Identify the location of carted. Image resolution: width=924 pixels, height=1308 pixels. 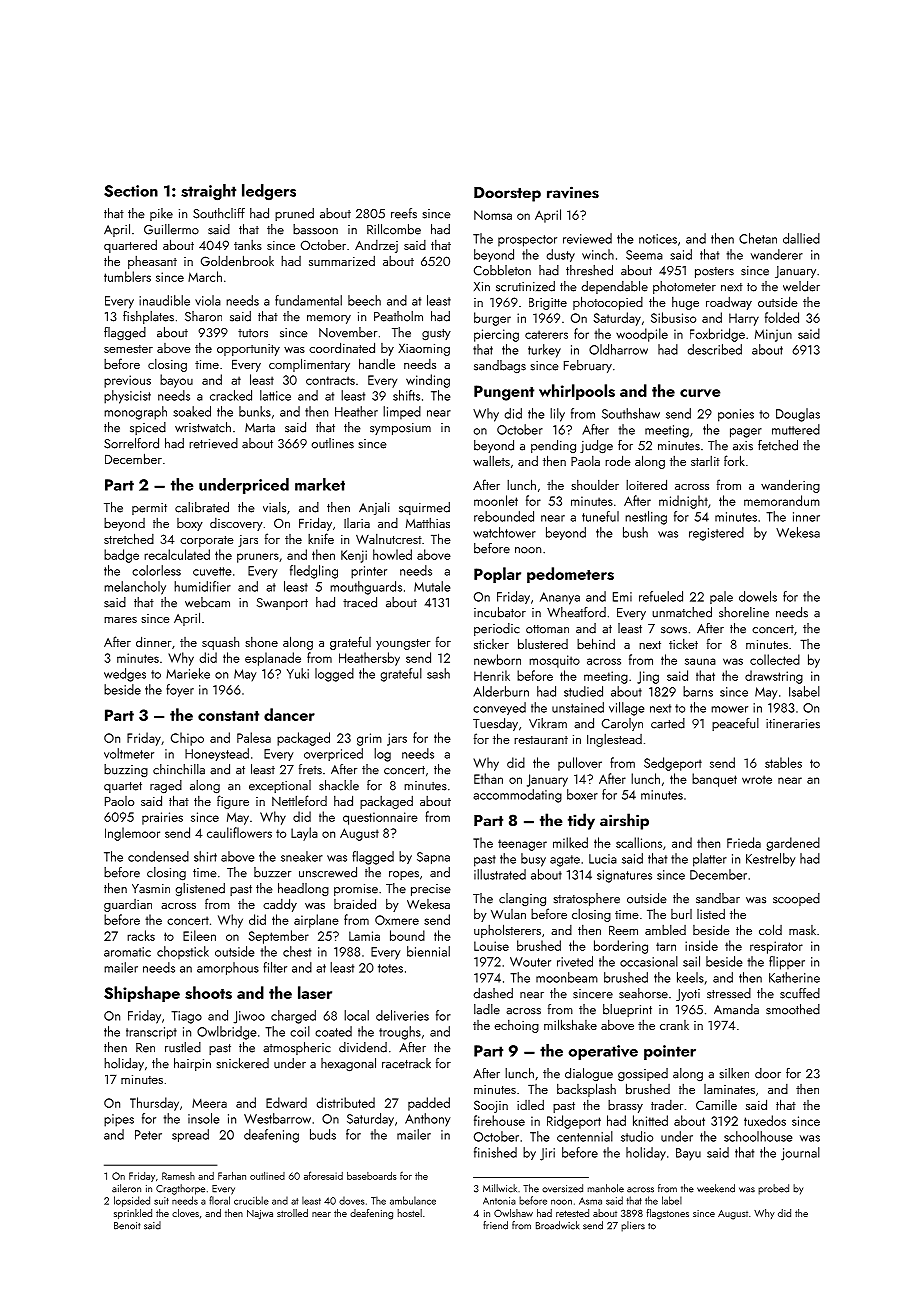
(668, 723).
